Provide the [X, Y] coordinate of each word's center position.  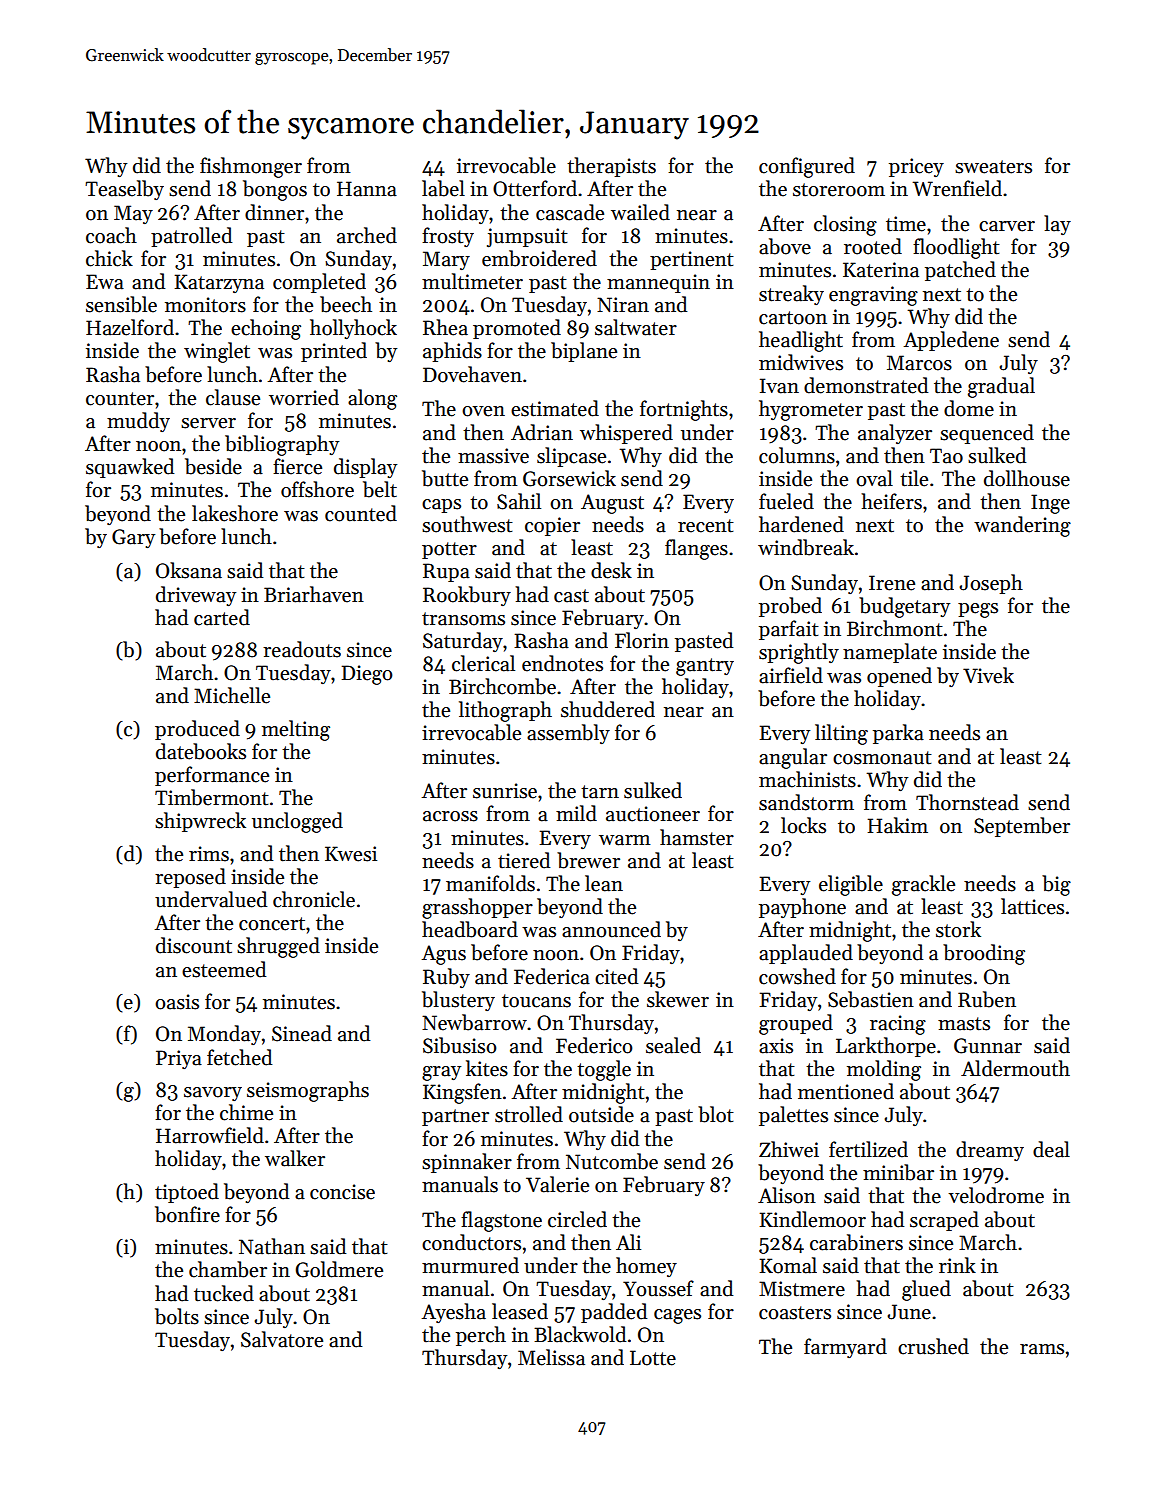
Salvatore [282, 1339]
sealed [673, 1045]
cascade [570, 212]
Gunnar [988, 1046]
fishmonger [251, 167]
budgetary [904, 607]
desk [611, 570]
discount [194, 945]
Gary [133, 538]
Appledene [951, 341]
